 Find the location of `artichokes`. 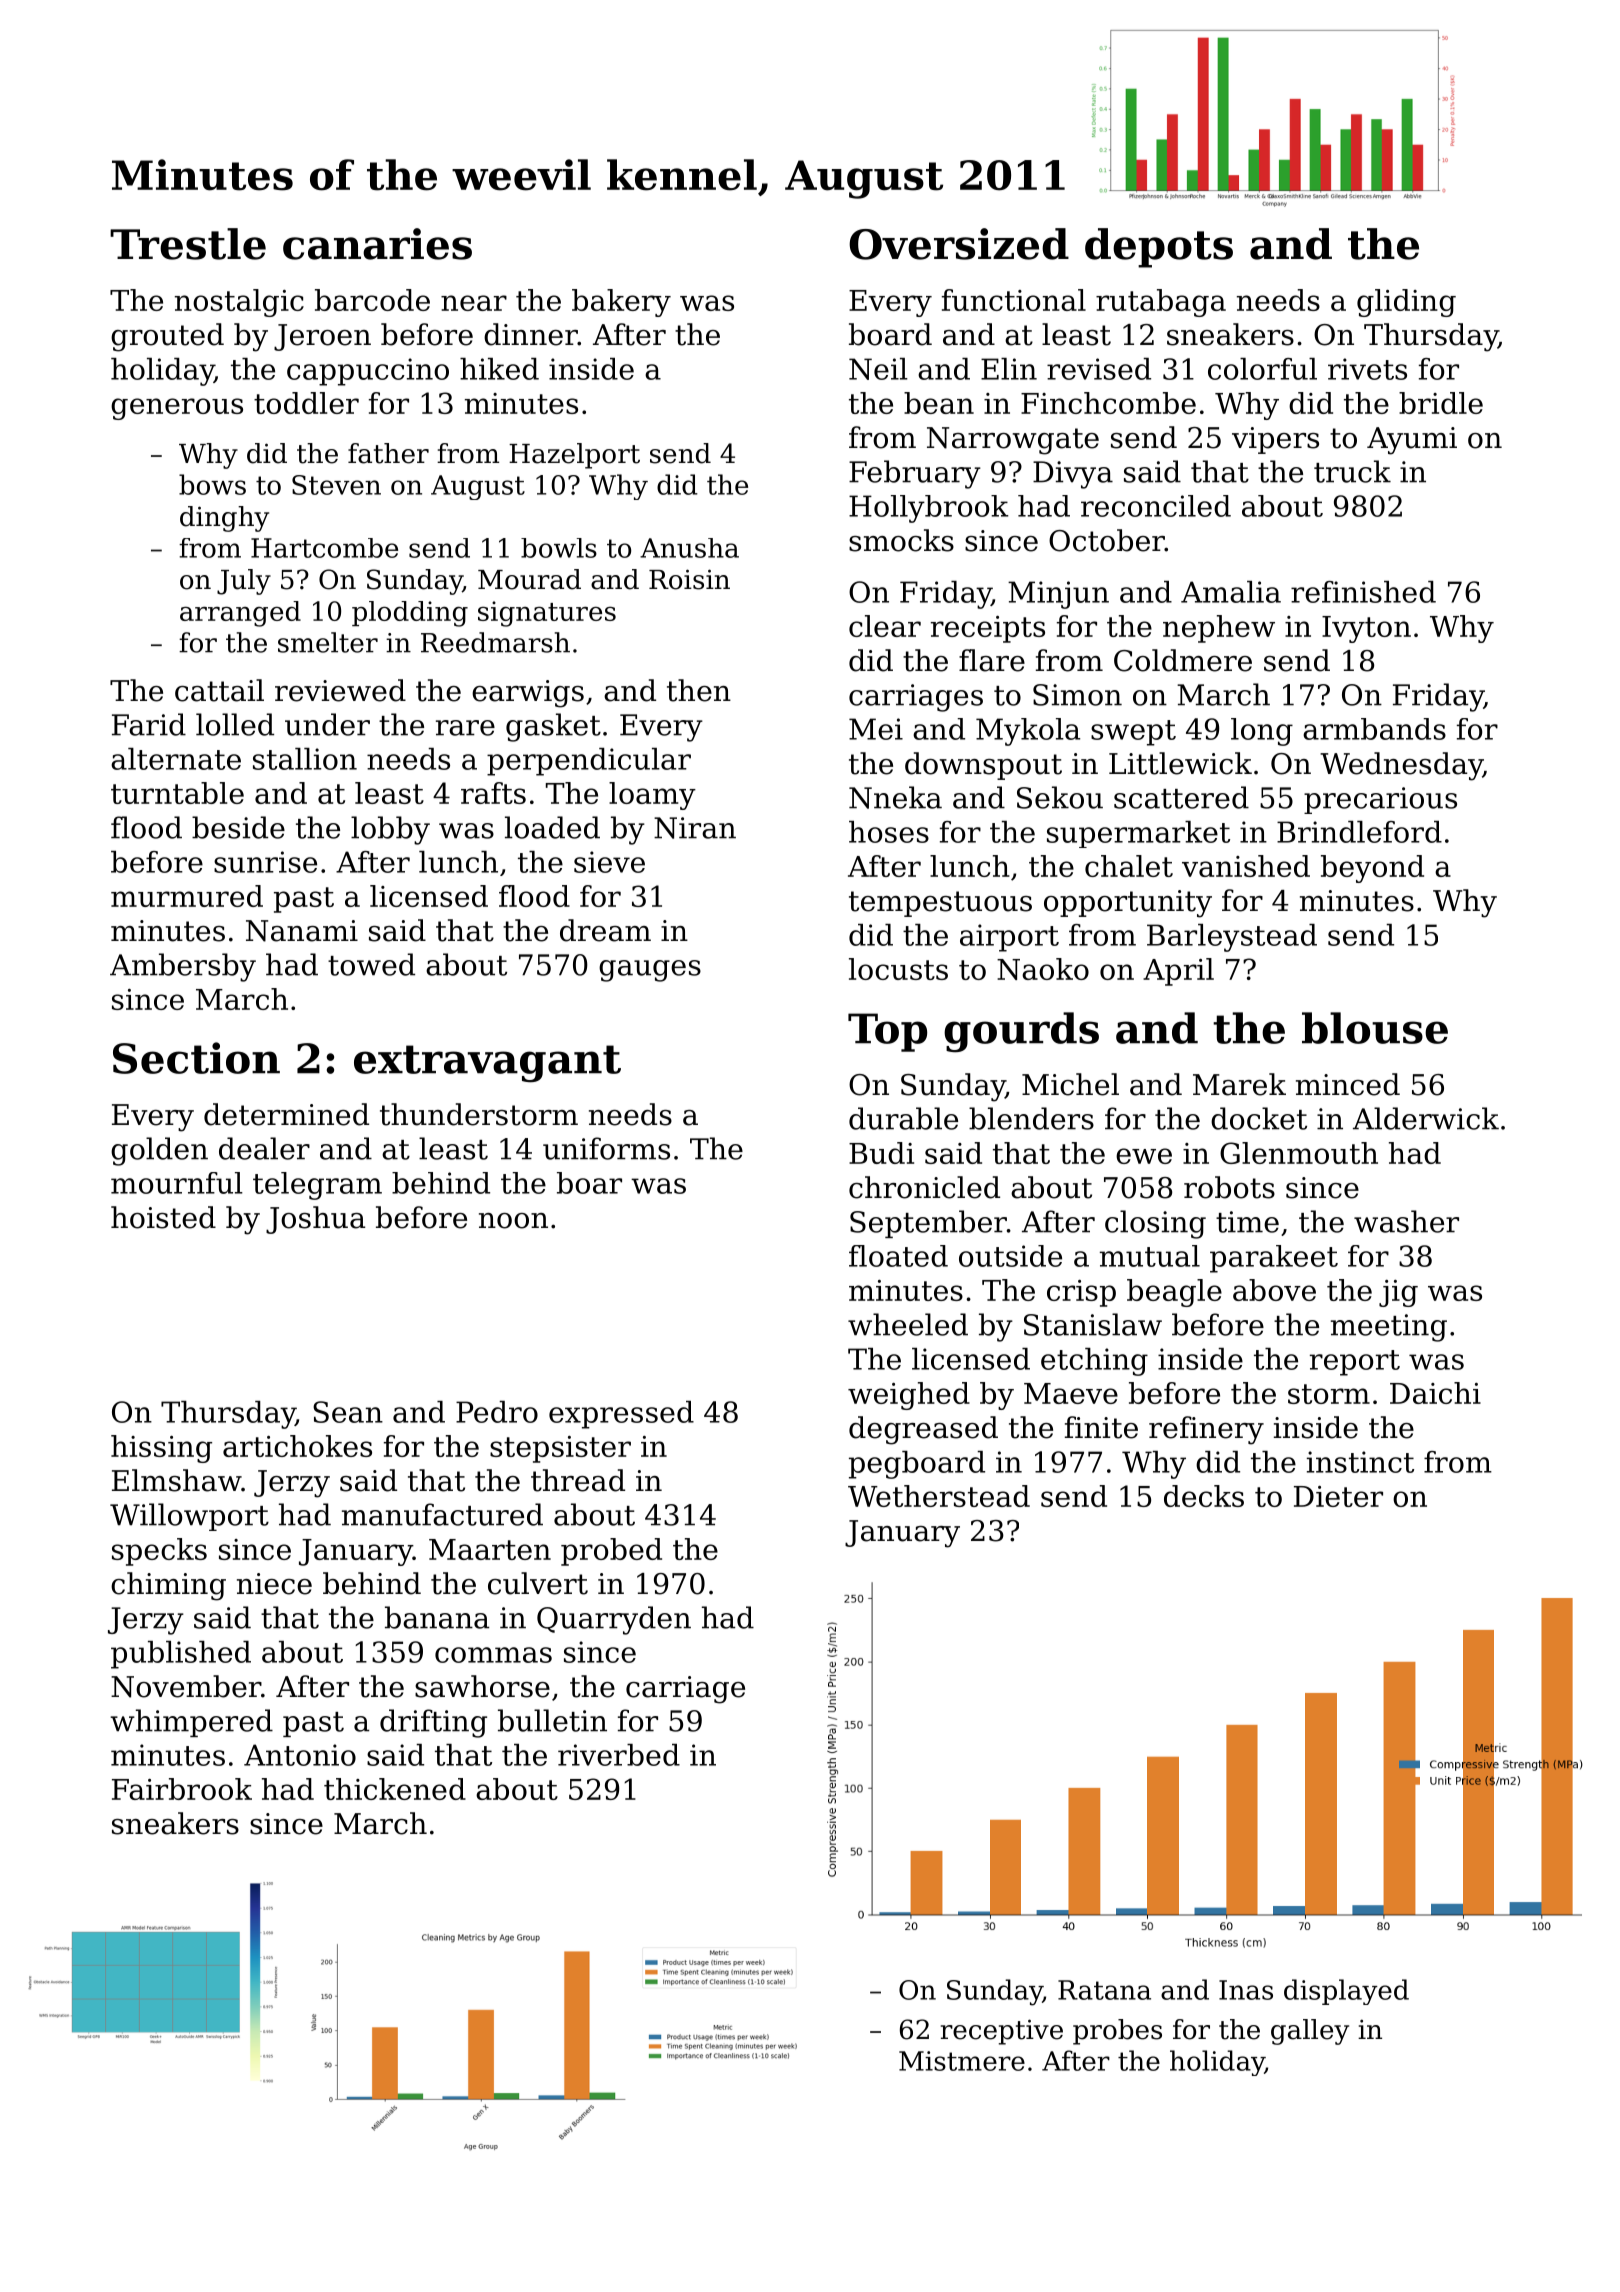

artichokes is located at coordinates (297, 1446).
